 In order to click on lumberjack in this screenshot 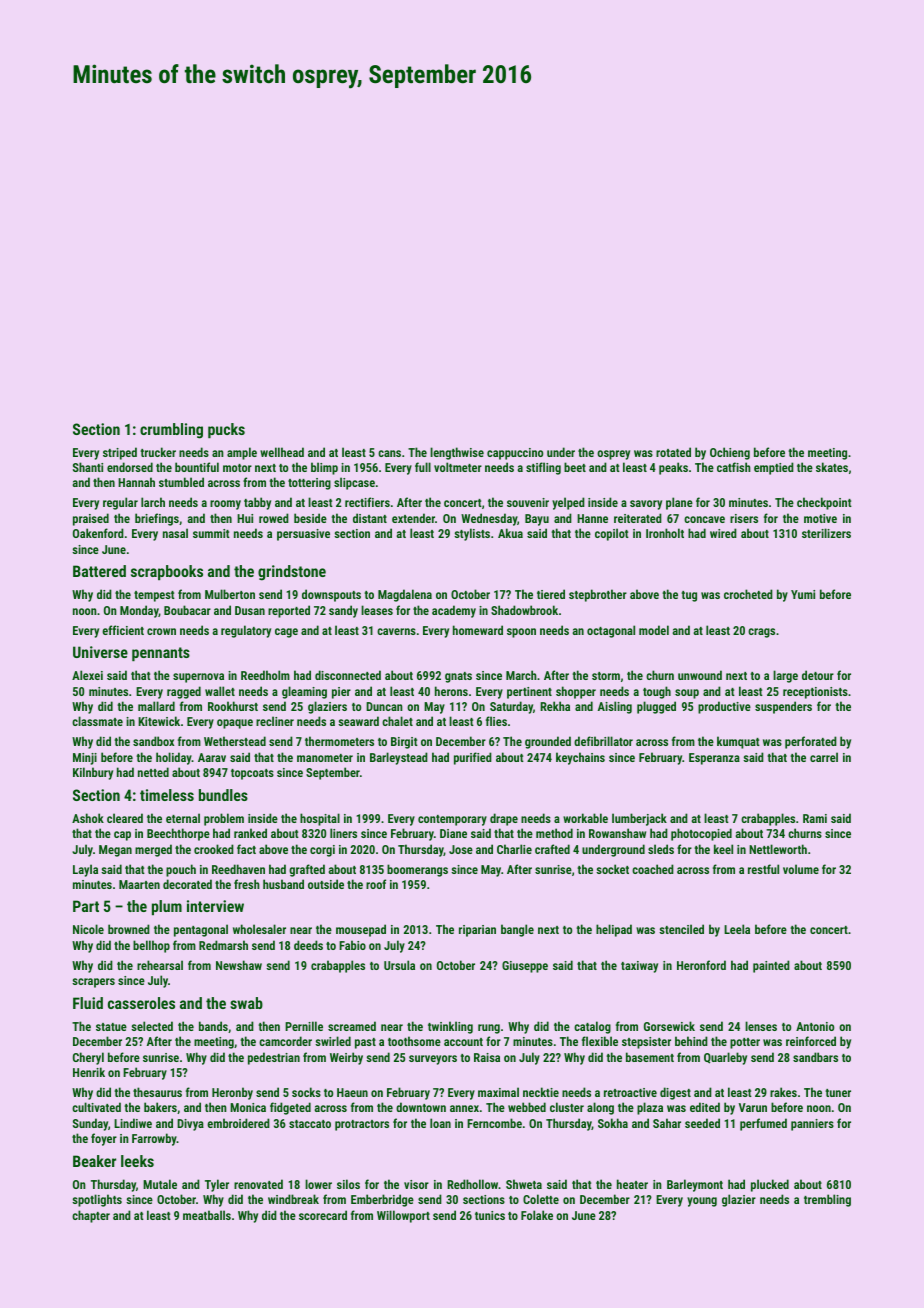, I will do `click(639, 819)`.
